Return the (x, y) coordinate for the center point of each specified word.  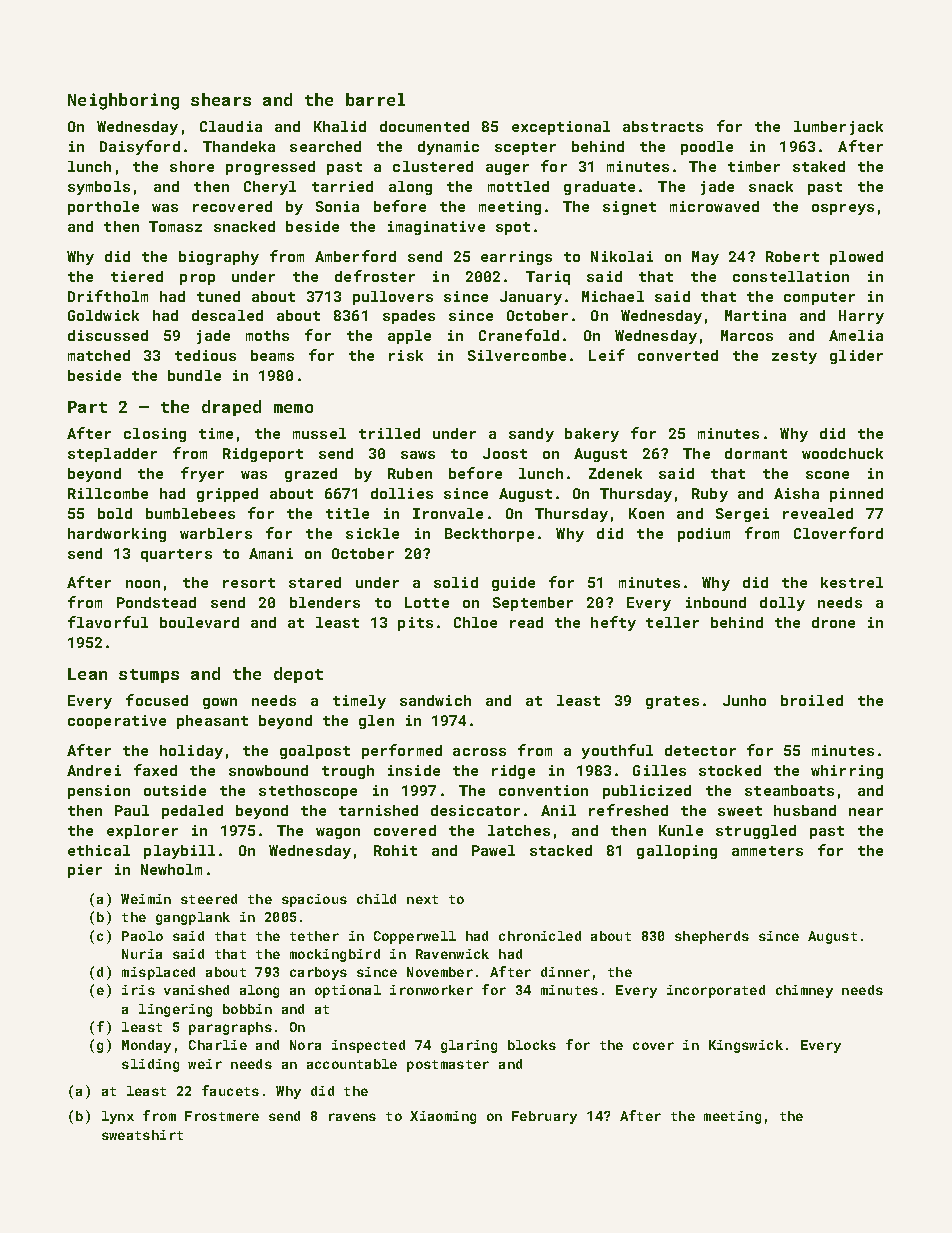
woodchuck (842, 453)
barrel (375, 99)
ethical (99, 850)
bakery (592, 435)
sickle (372, 533)
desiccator (475, 810)
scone (827, 475)
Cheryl (270, 188)
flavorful (108, 622)
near (866, 812)
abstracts (663, 126)
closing (155, 435)
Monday (146, 1046)
